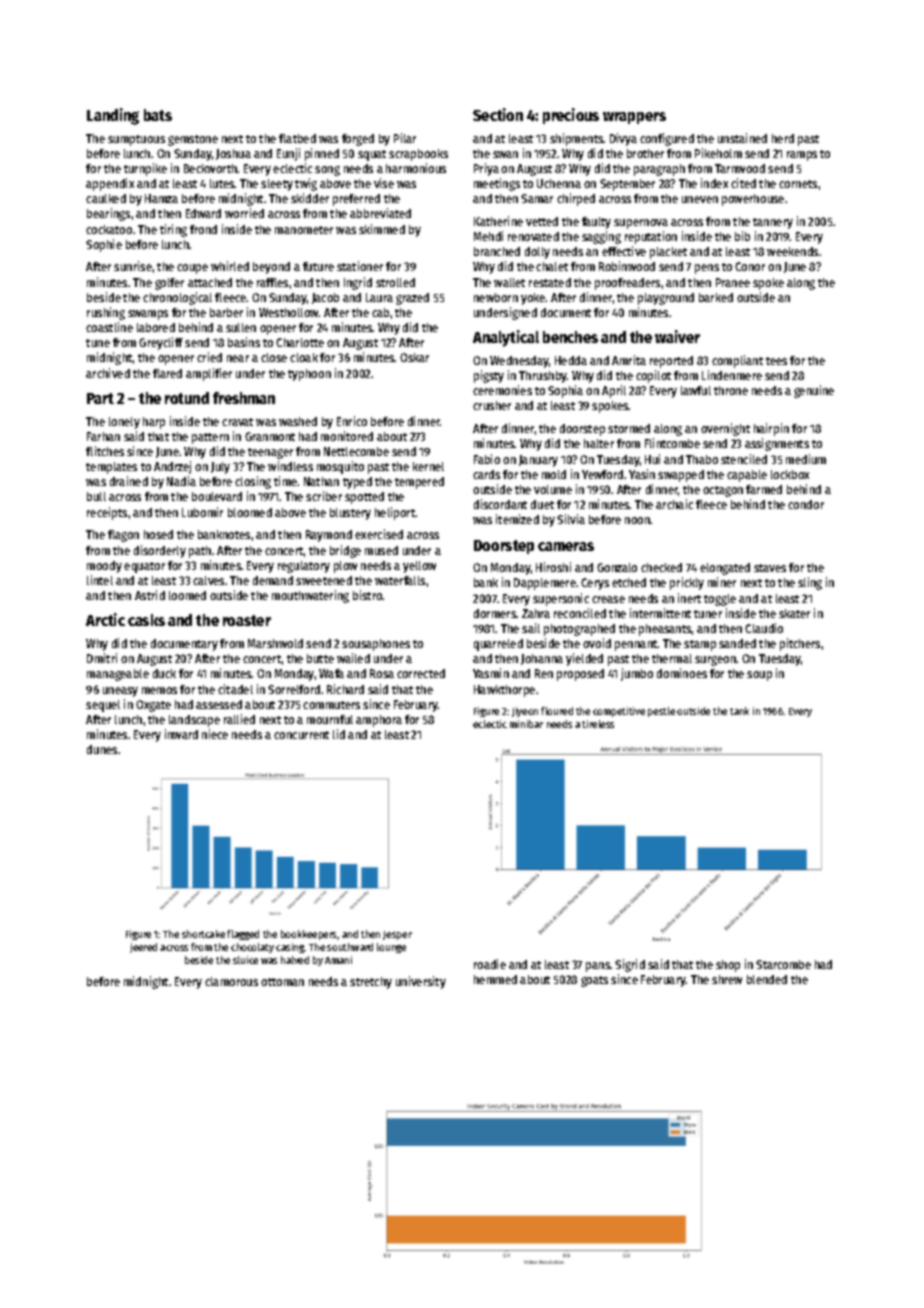 The image size is (924, 1308). I want to click on minibar, so click(526, 724).
